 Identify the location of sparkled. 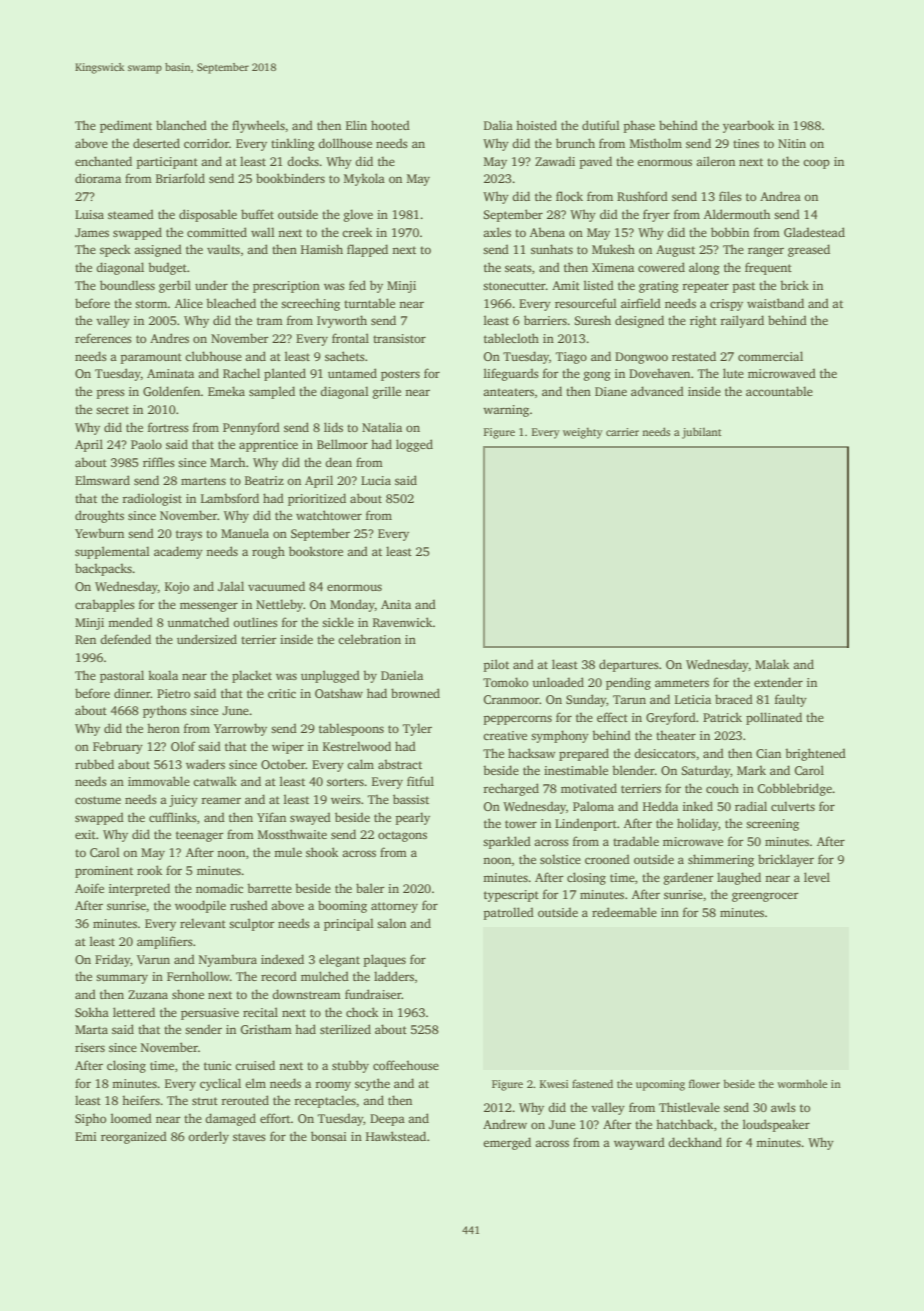
(507, 842).
